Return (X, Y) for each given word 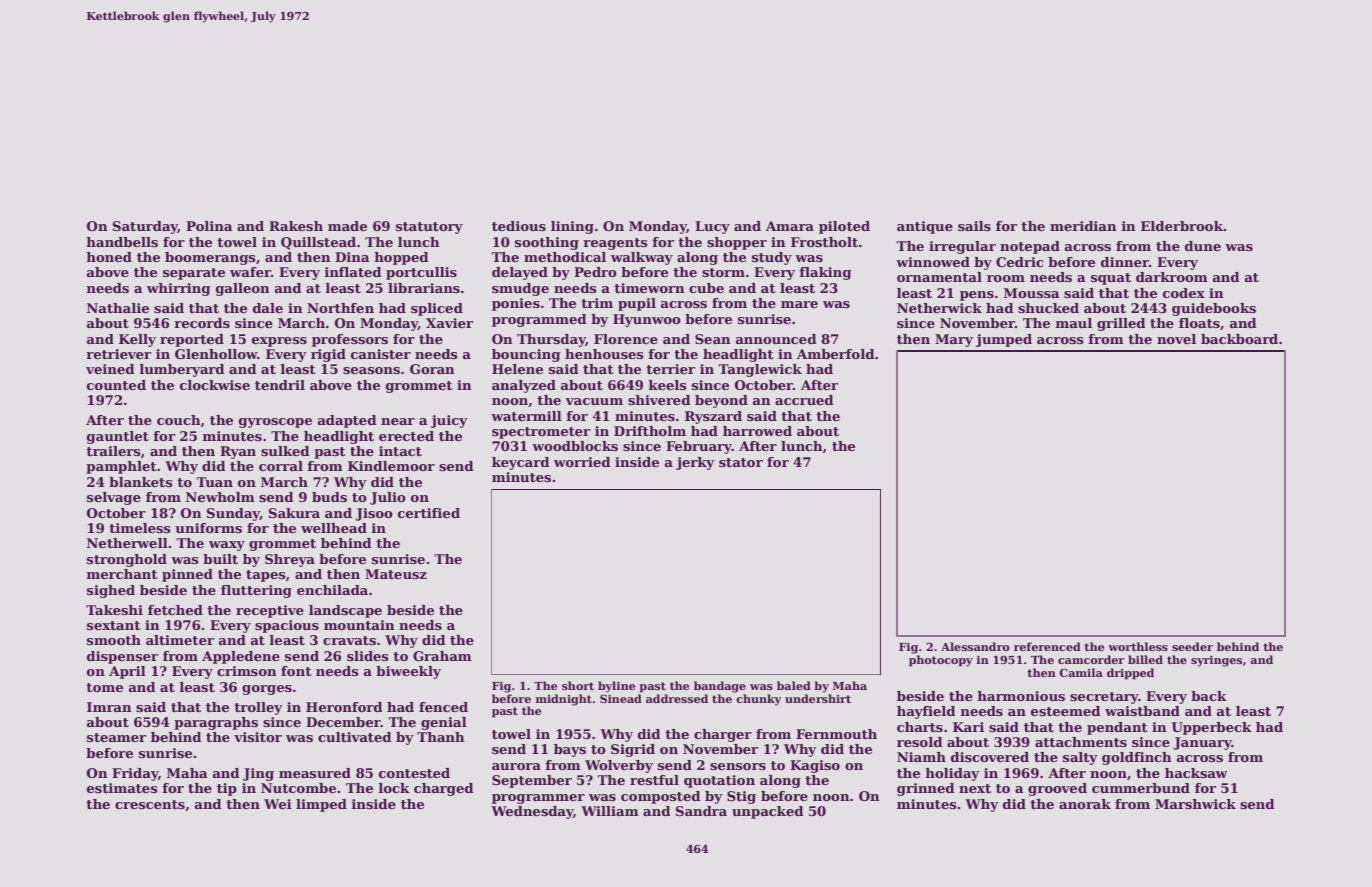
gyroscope (275, 423)
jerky (695, 463)
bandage (720, 687)
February (699, 447)
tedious (519, 226)
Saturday (145, 227)
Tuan (214, 482)
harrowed (757, 431)
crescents (150, 804)
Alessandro (975, 646)
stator (741, 462)
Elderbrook (1182, 226)
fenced (443, 707)
